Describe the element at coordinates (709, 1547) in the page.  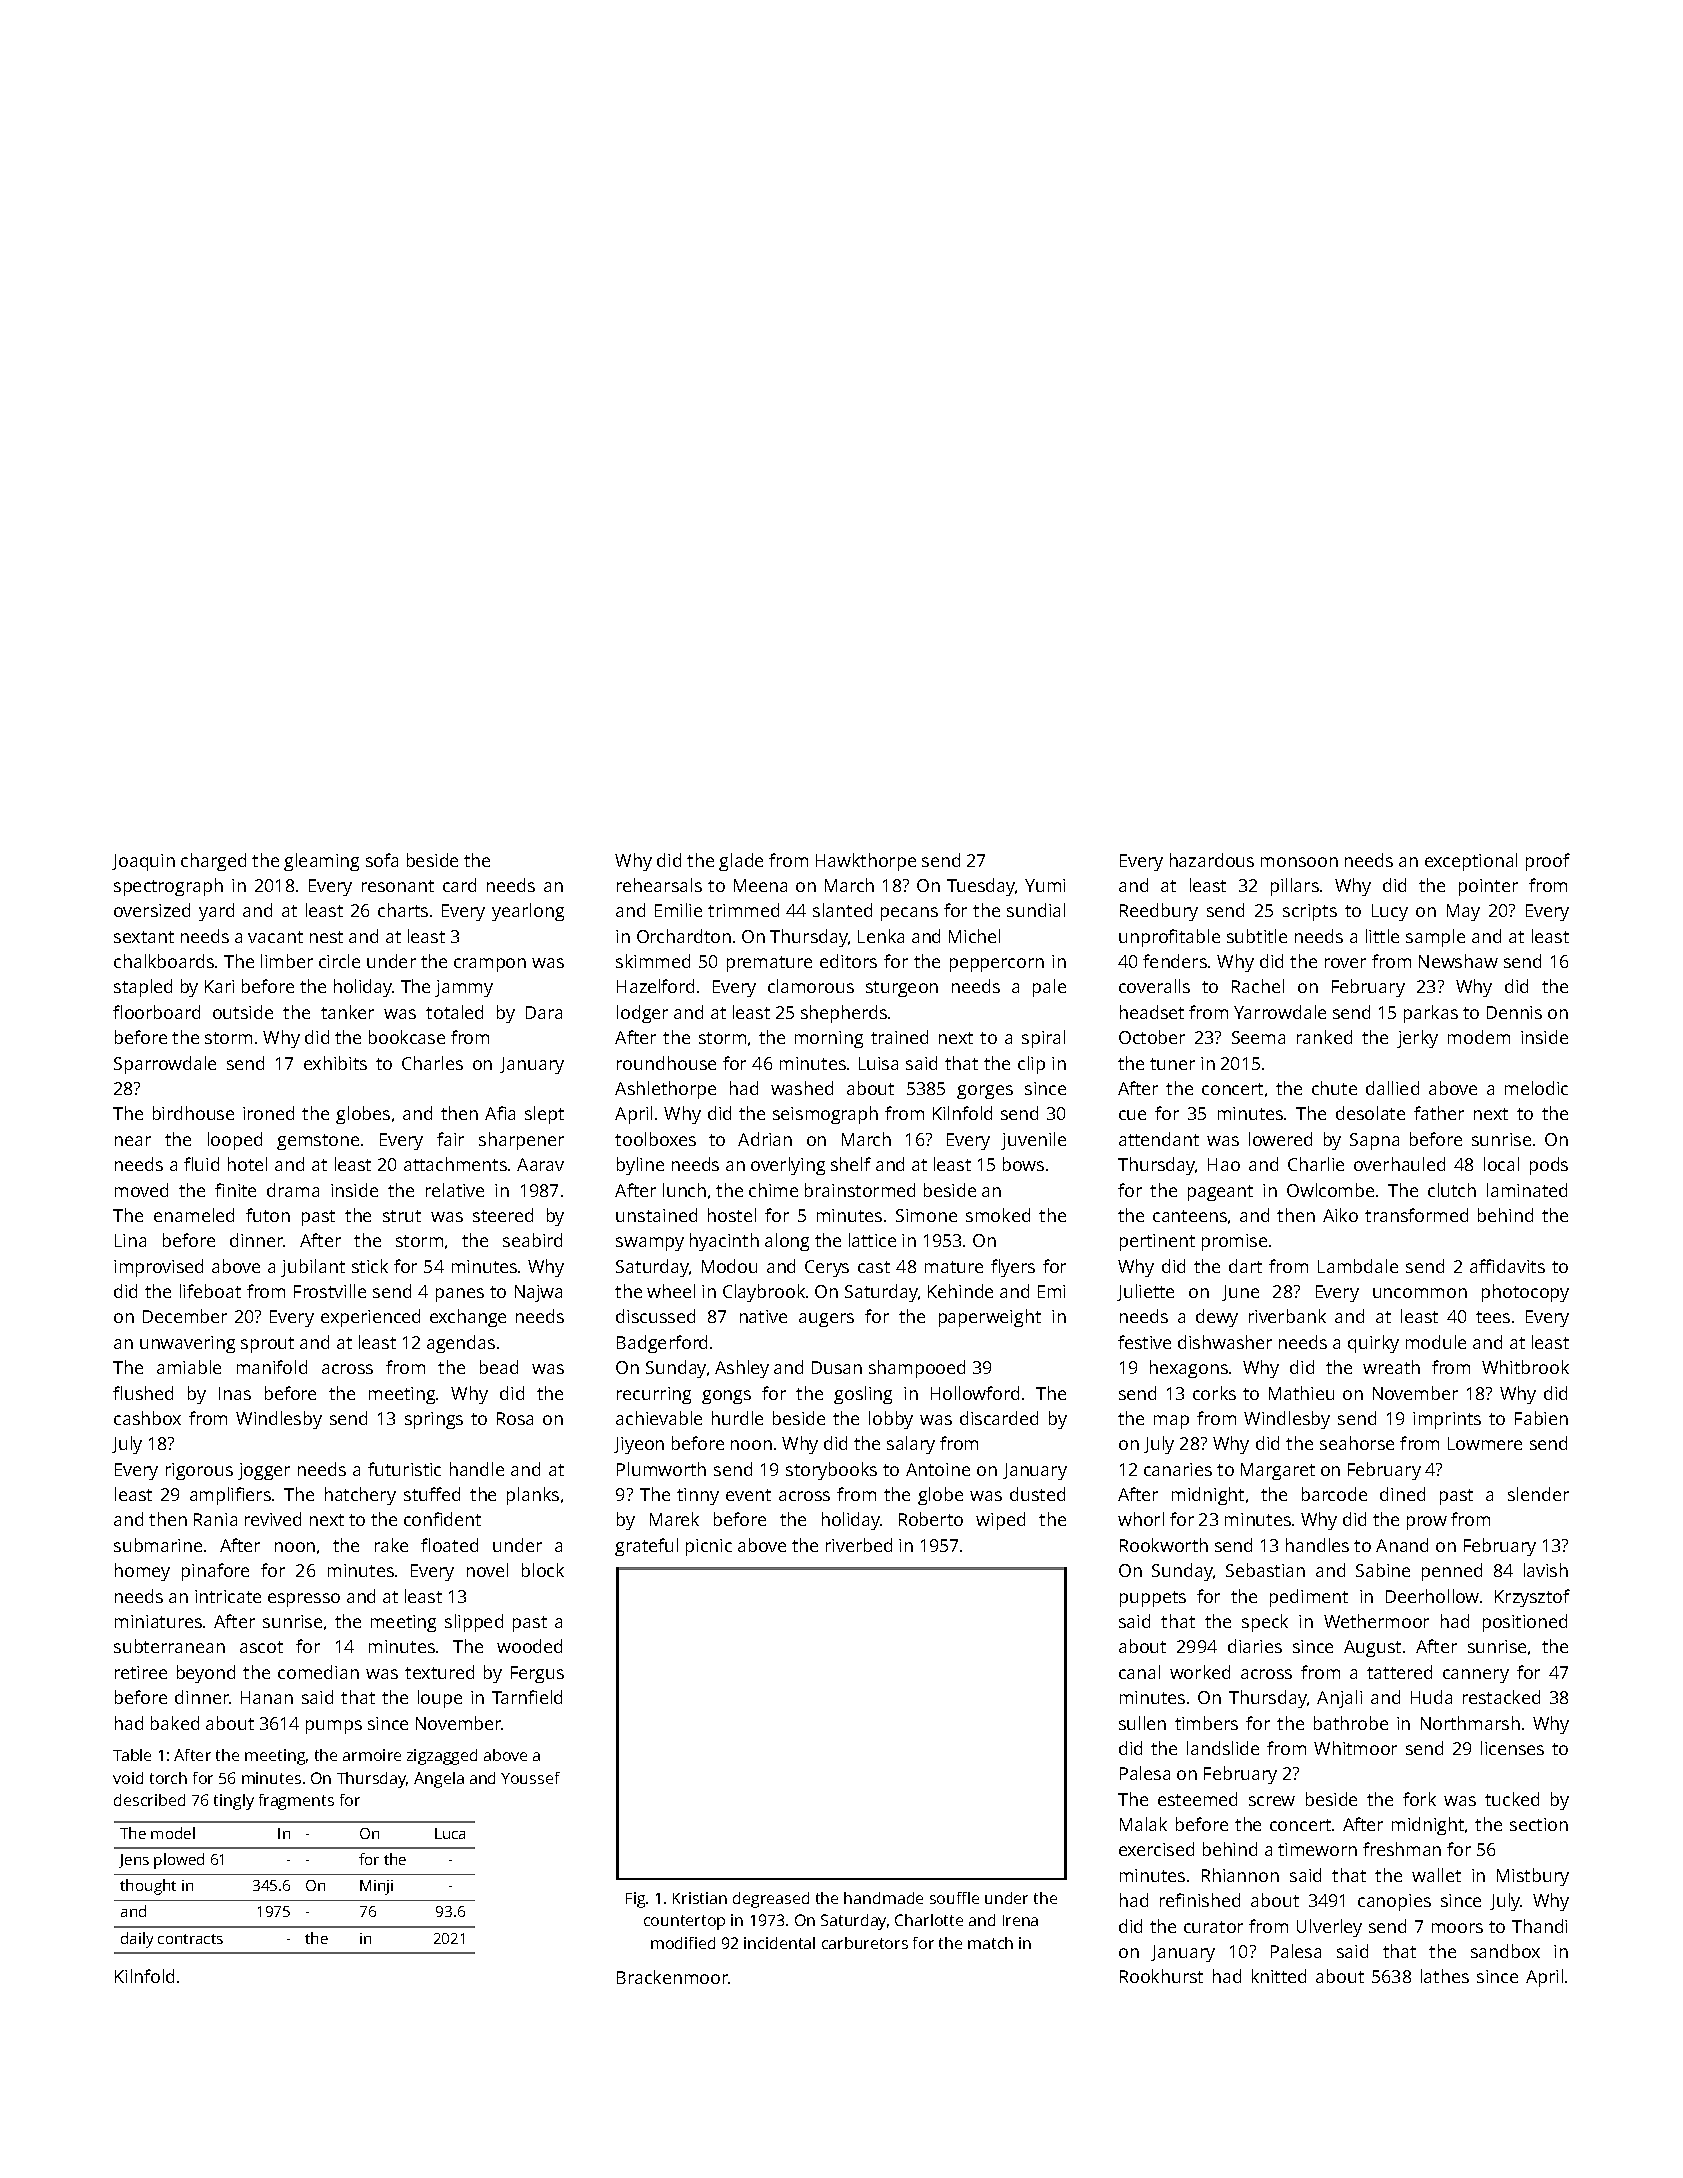
I see `picnic` at that location.
